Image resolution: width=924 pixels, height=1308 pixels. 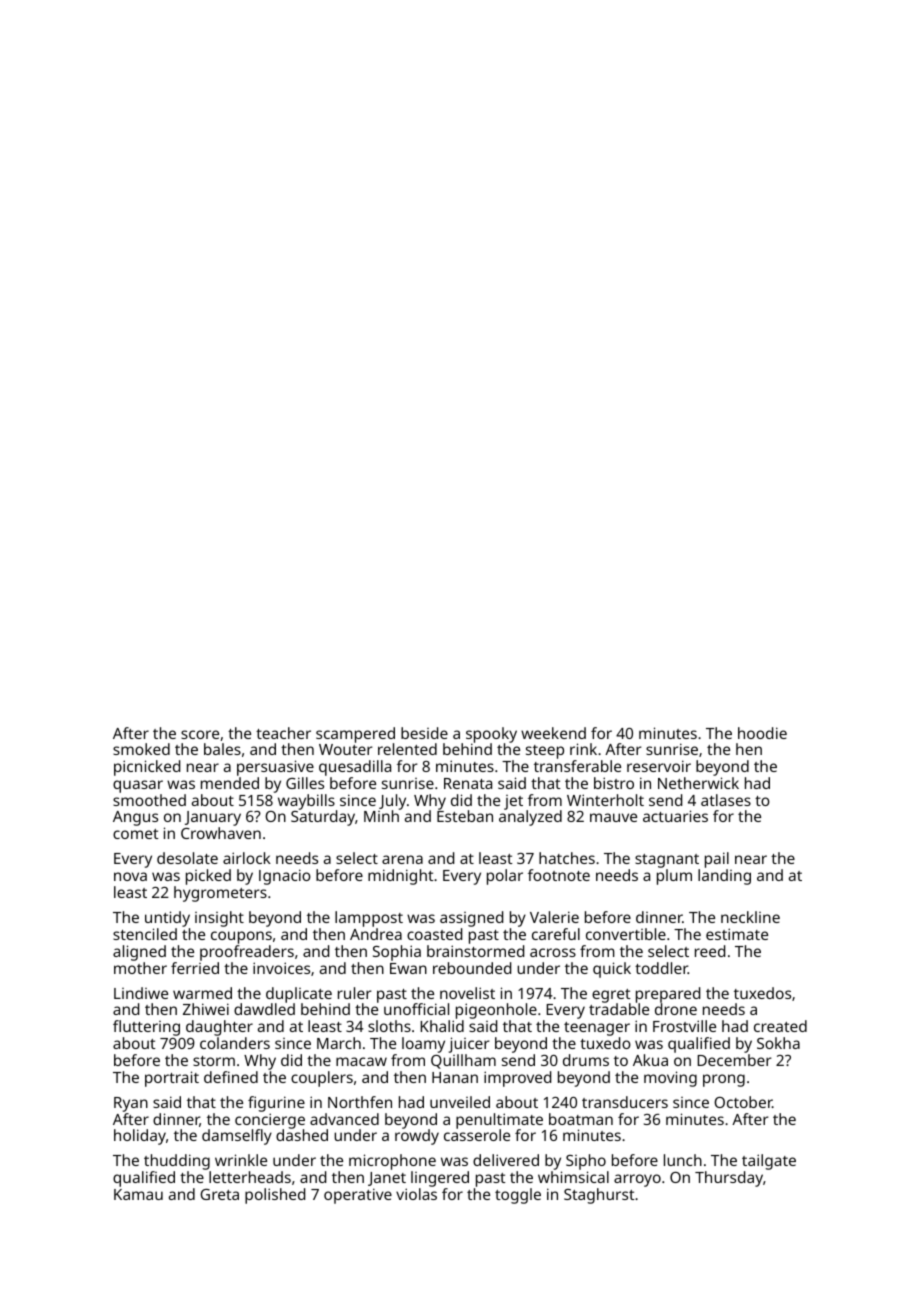 I want to click on relented, so click(x=407, y=749).
